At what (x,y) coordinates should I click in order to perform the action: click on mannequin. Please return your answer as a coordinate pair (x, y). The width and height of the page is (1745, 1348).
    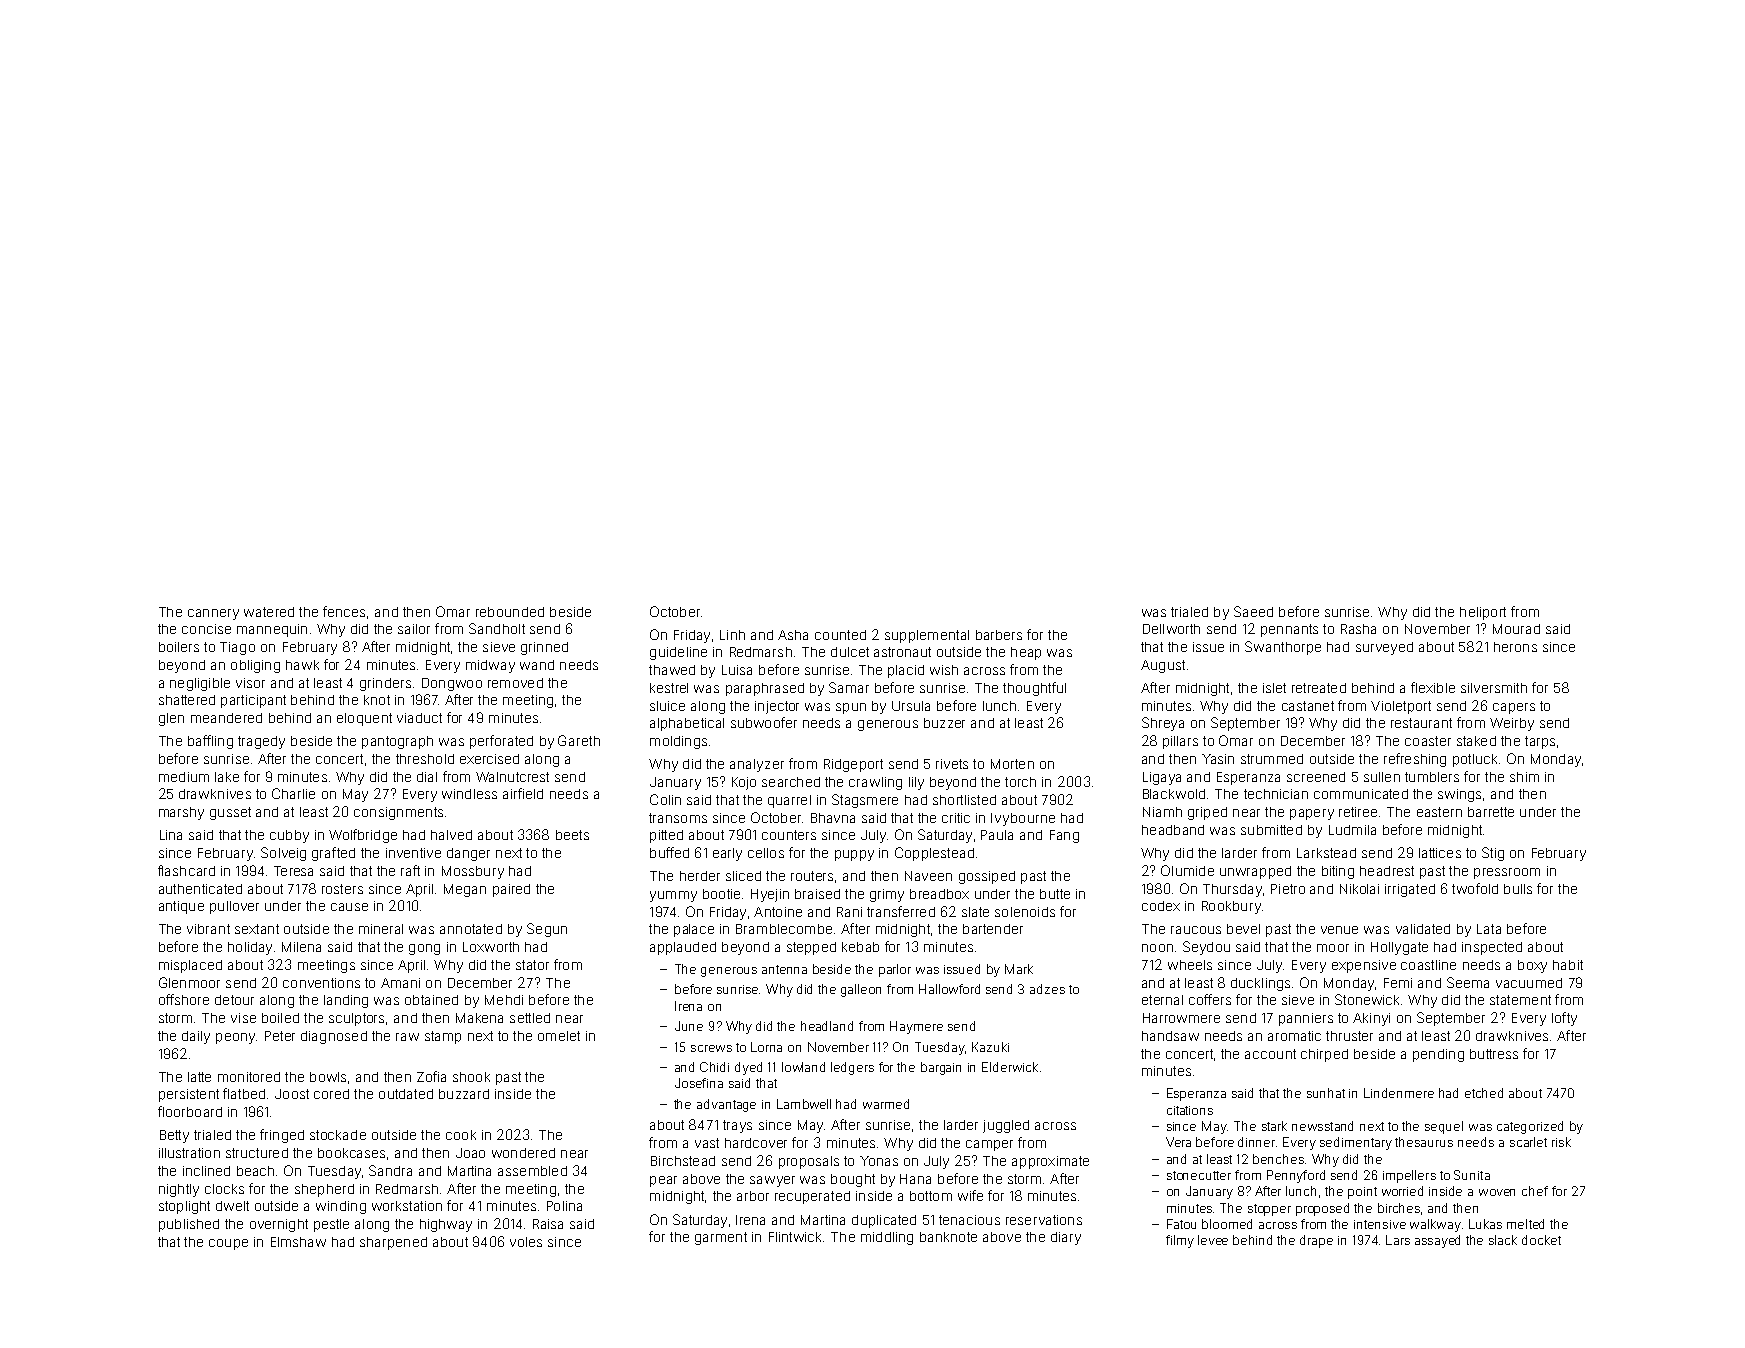
    Looking at the image, I should click on (272, 630).
